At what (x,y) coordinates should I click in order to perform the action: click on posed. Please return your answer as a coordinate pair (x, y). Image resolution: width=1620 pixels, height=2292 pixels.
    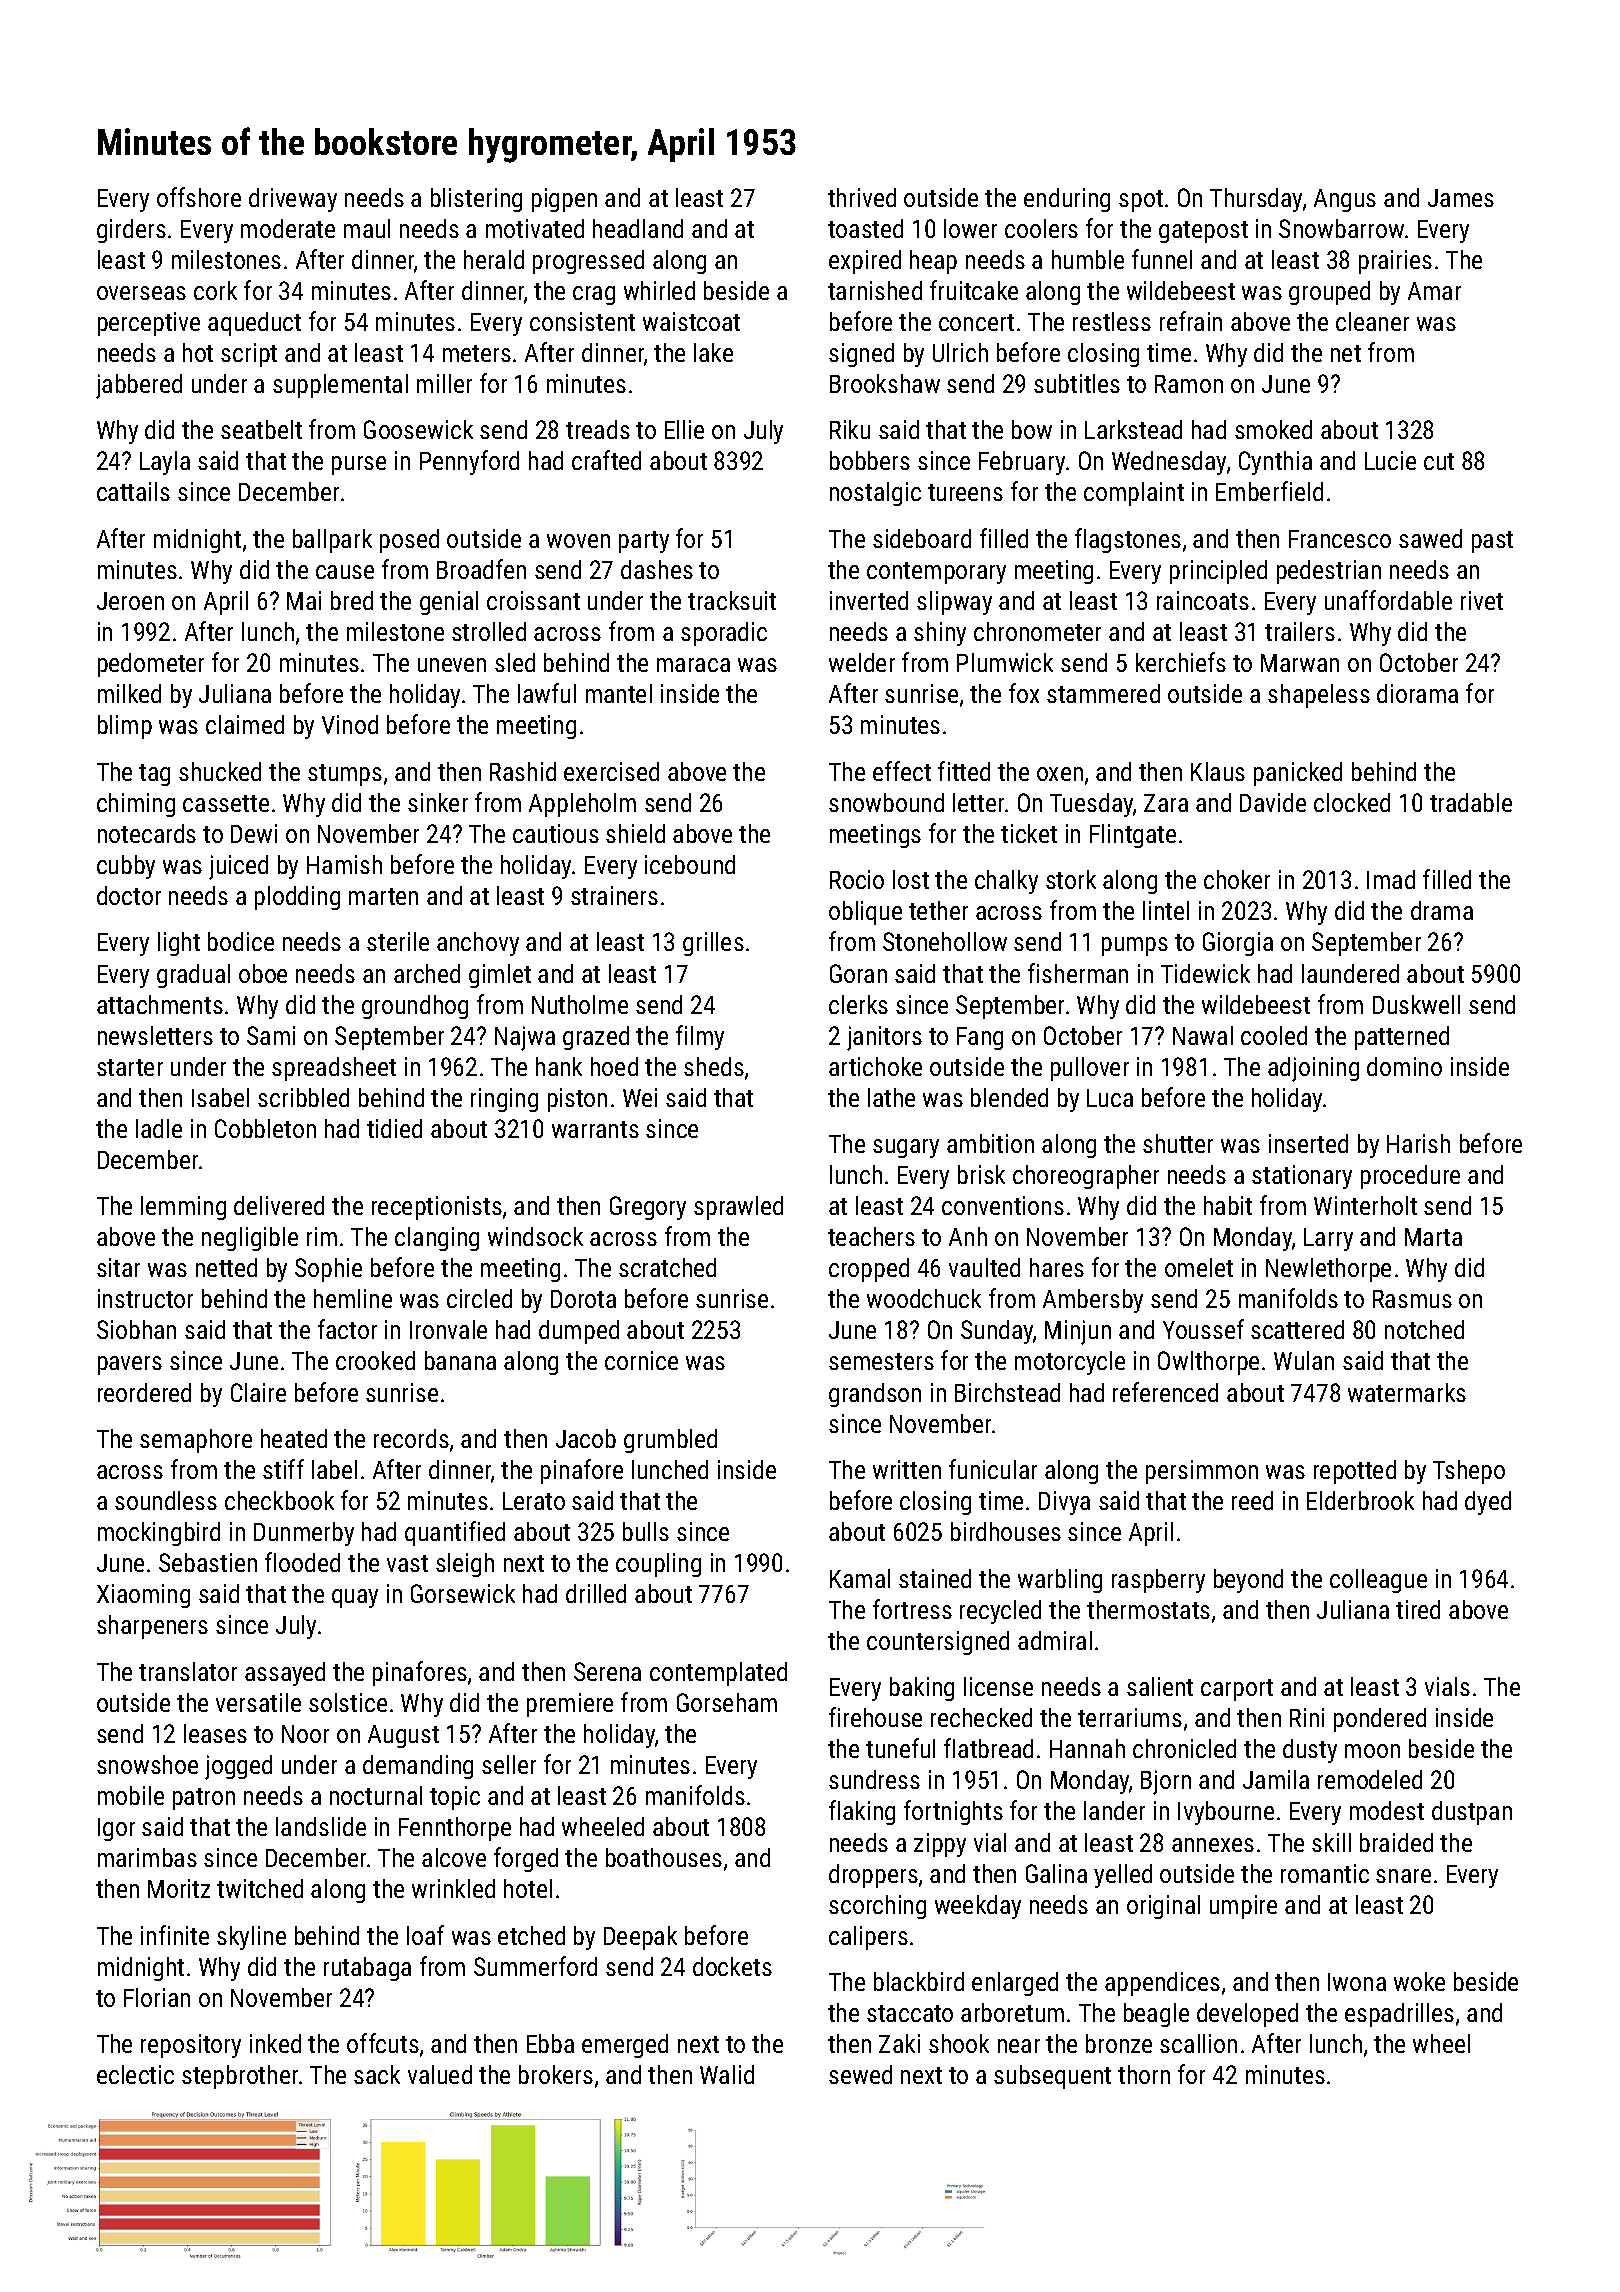
    Looking at the image, I should click on (409, 541).
